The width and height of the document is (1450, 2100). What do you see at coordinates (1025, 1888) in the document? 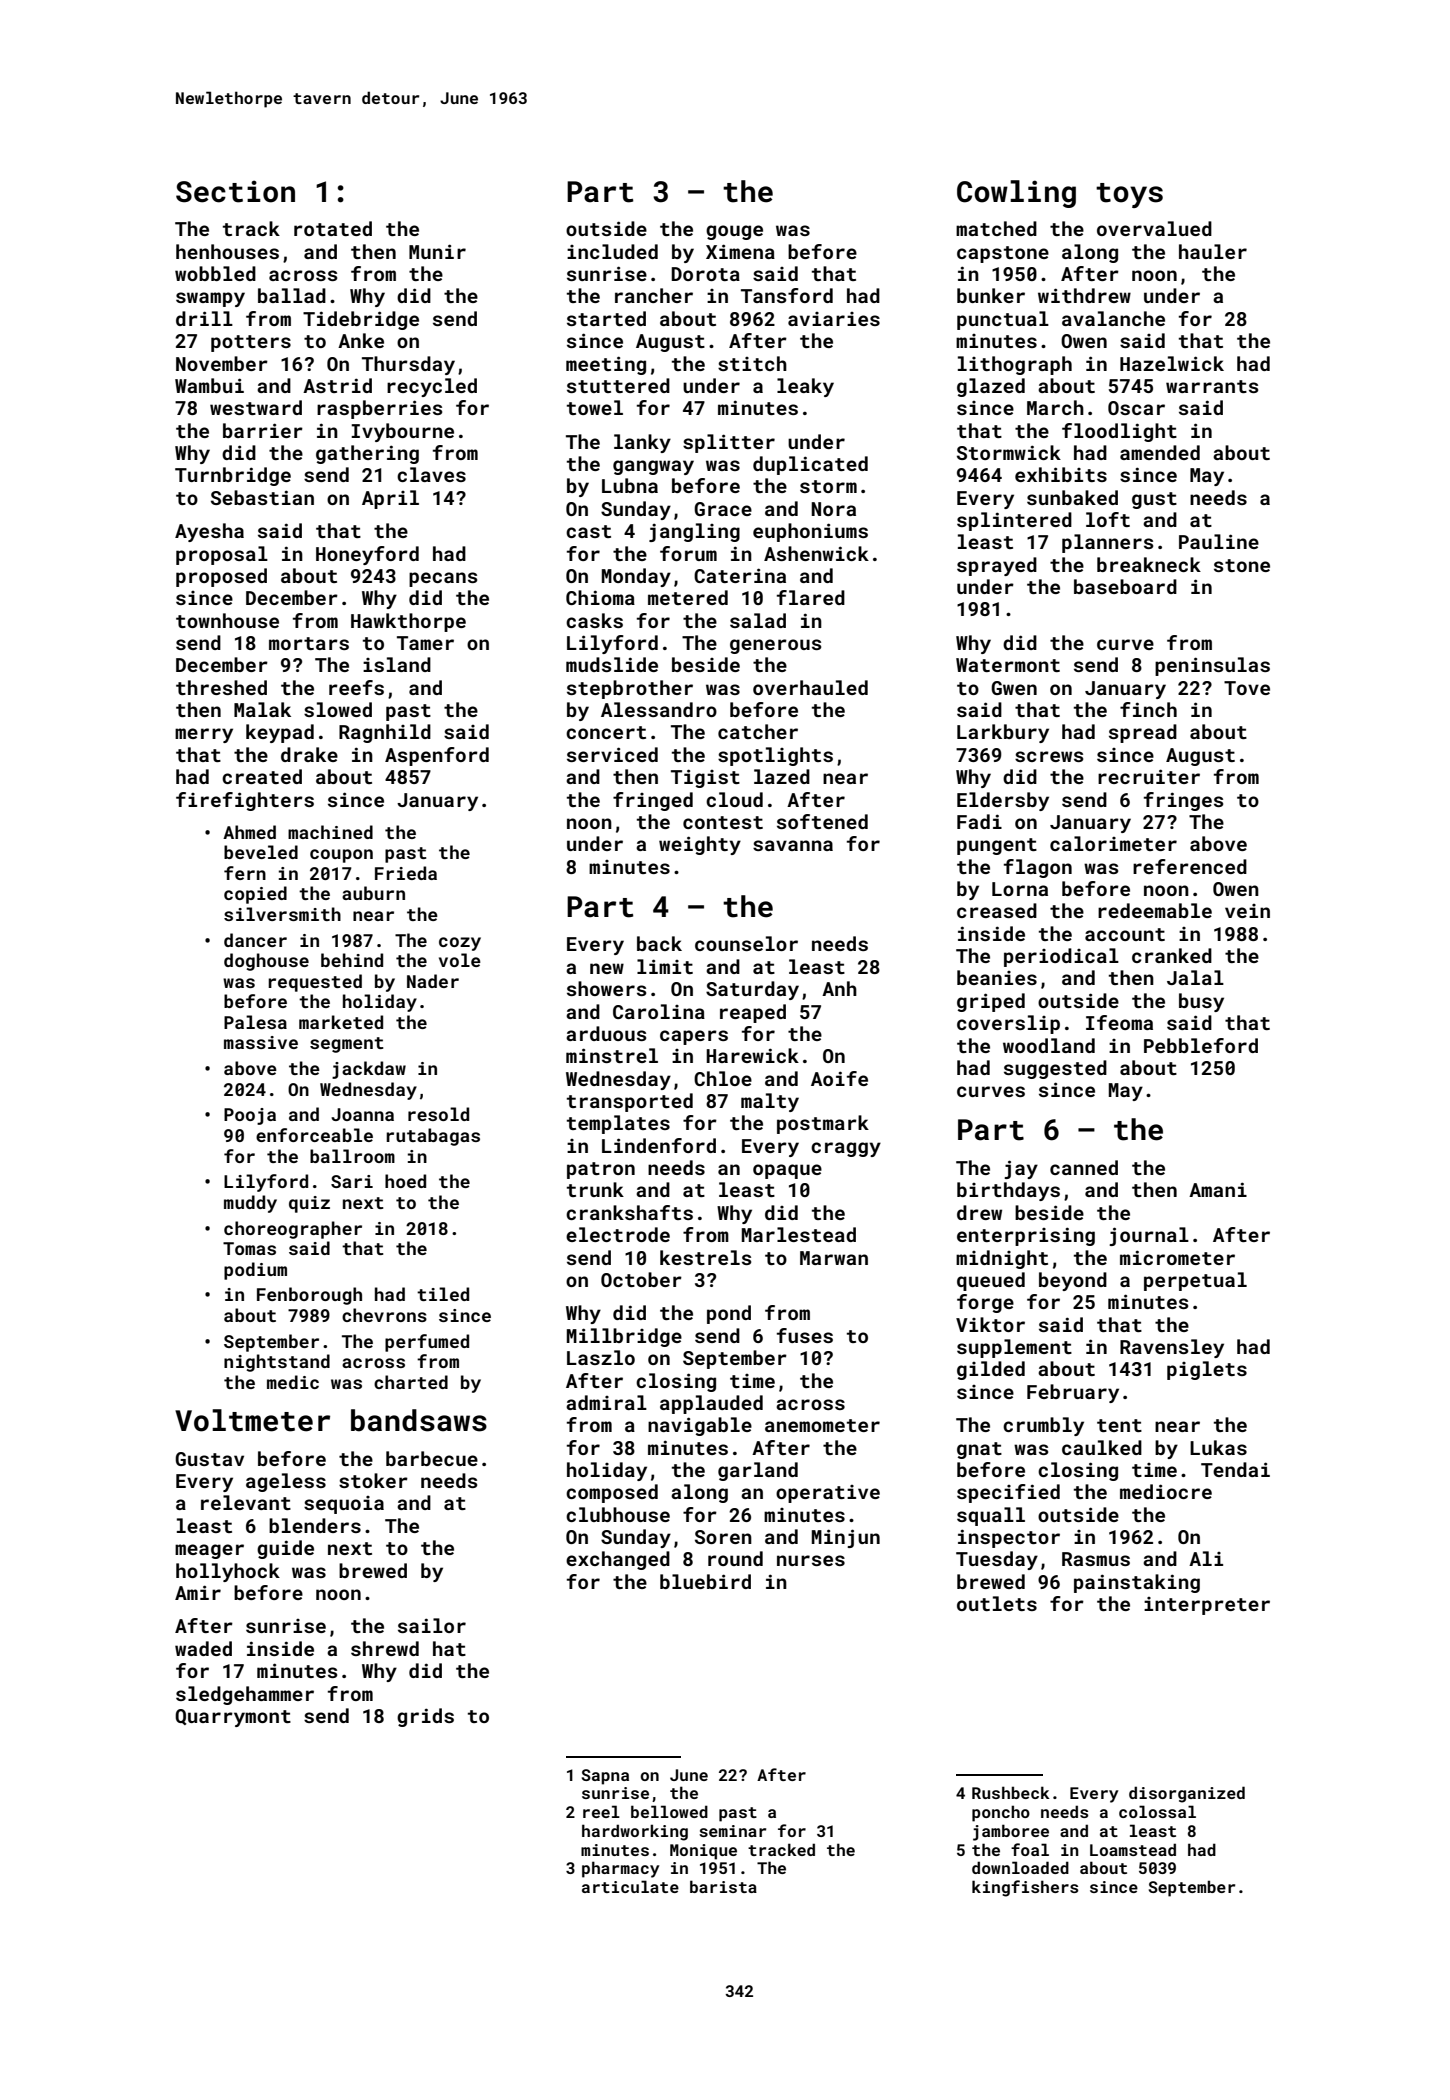
I see `kingfishers` at bounding box center [1025, 1888].
